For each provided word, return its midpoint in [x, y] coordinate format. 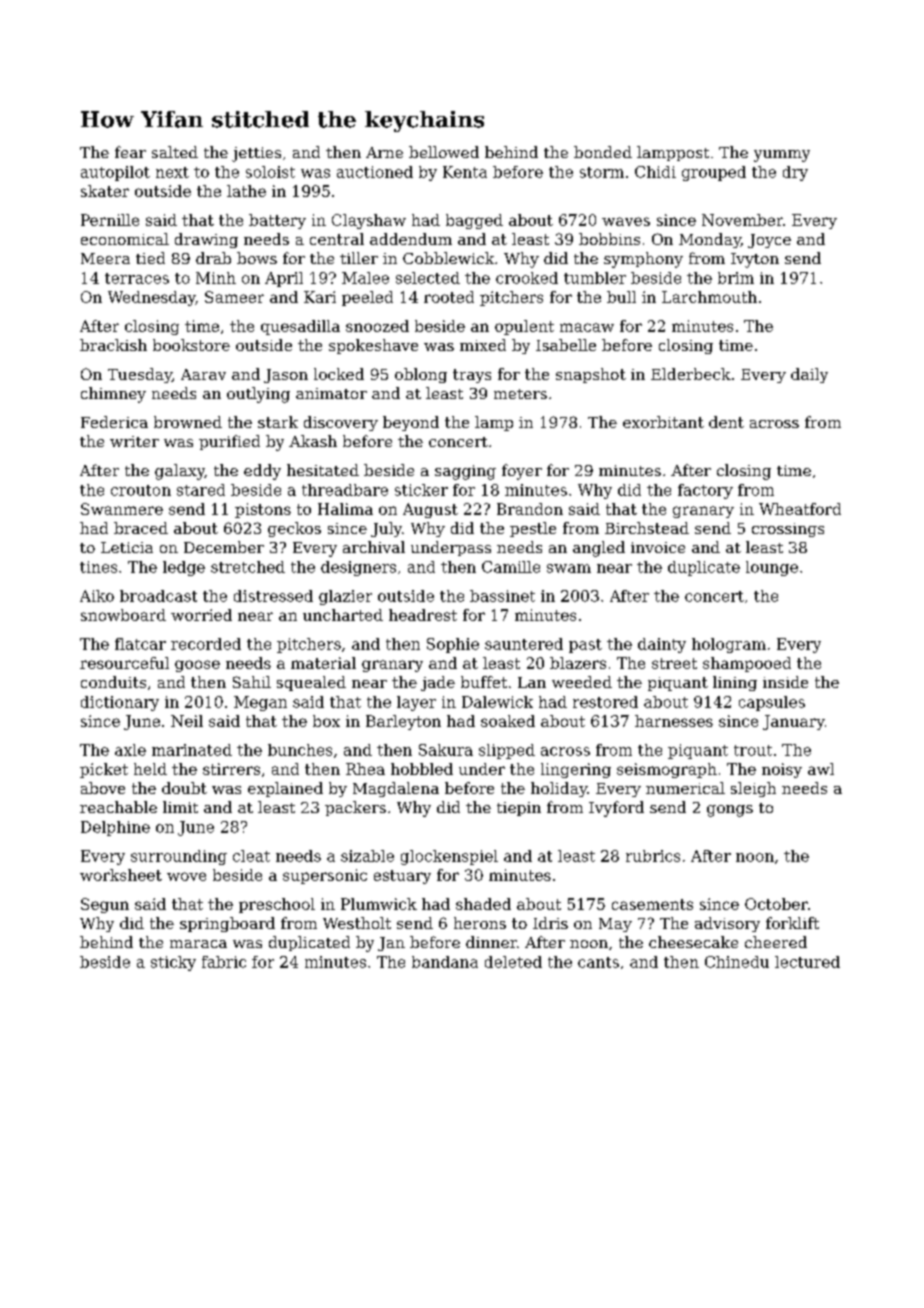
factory [705, 491]
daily [809, 375]
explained [285, 789]
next [172, 172]
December [224, 547]
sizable [367, 856]
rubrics [653, 856]
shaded [483, 904]
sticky [173, 963]
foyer [522, 472]
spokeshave [373, 346]
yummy [782, 156]
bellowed [444, 152]
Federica [114, 422]
